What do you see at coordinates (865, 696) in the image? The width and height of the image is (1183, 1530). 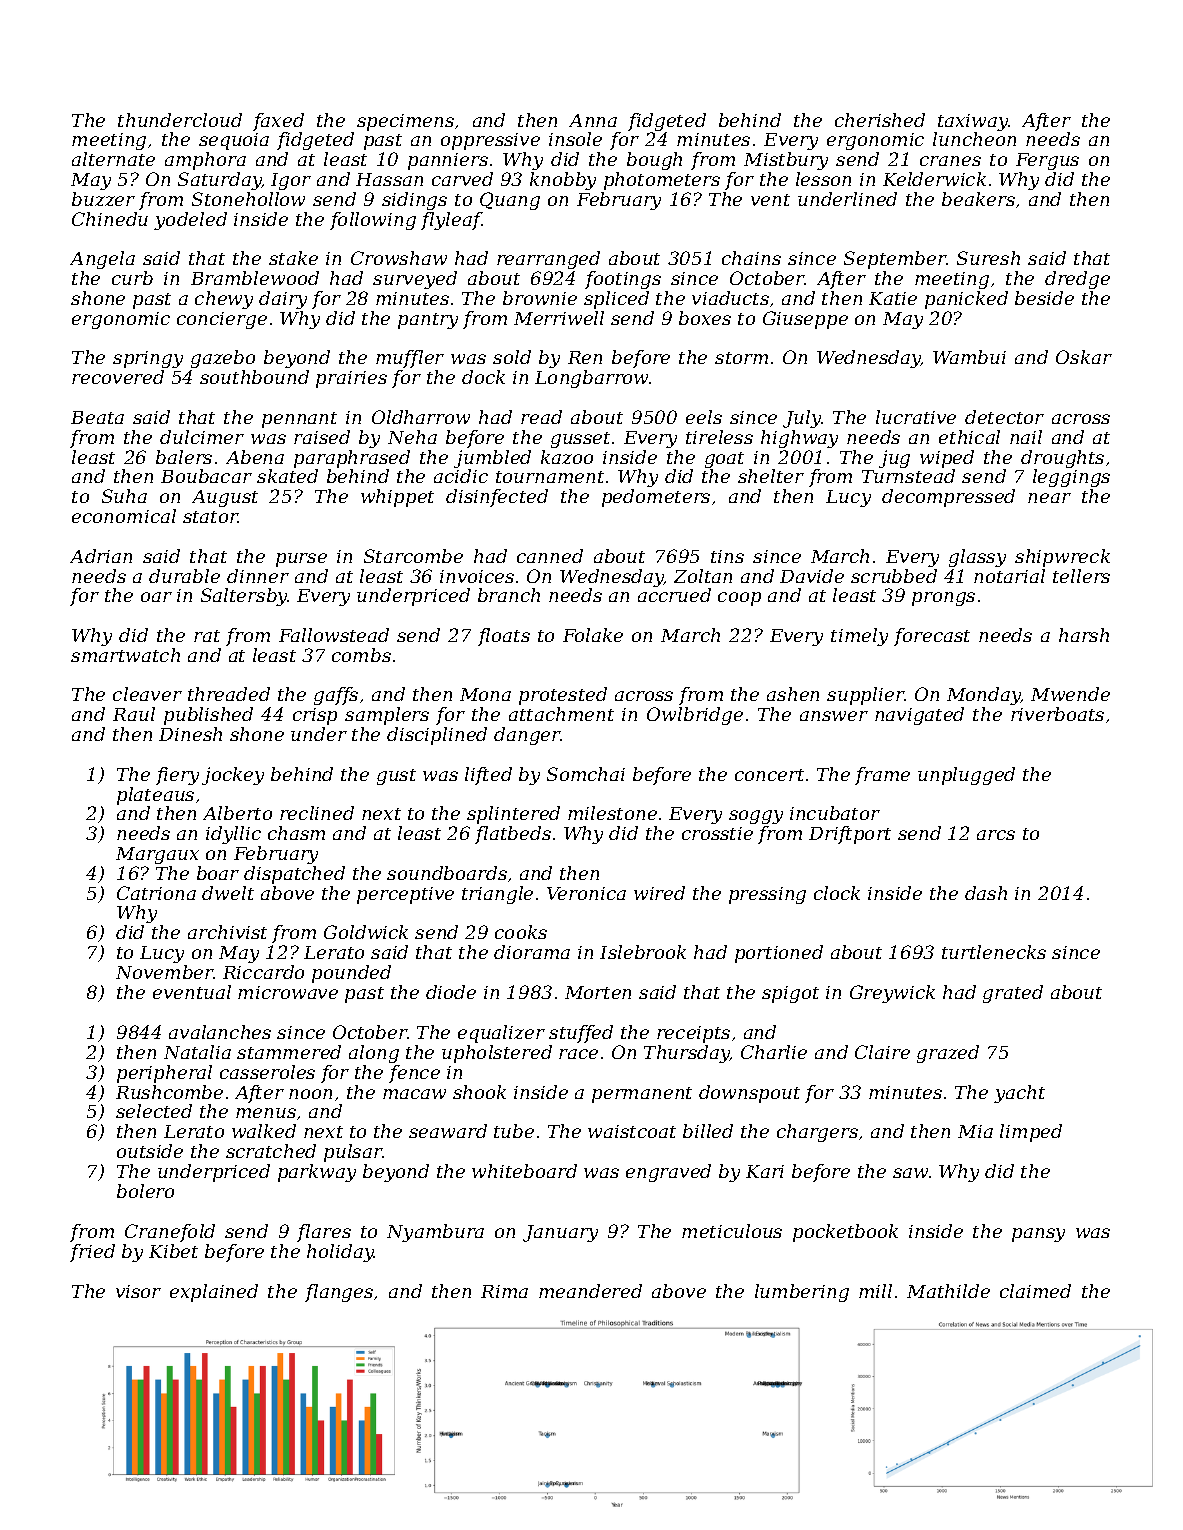 I see `supplier` at bounding box center [865, 696].
